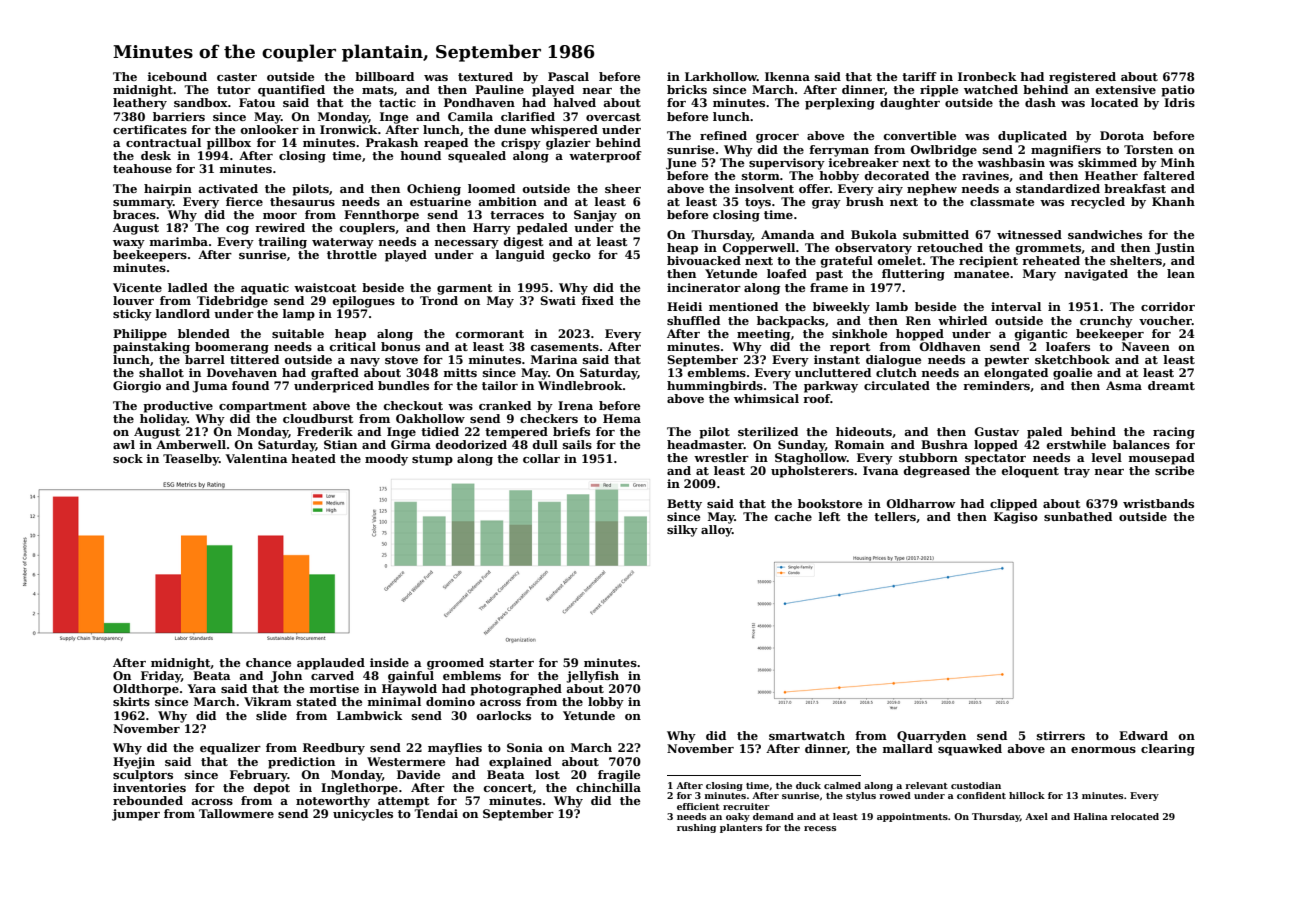 The width and height of the screenshot is (1308, 924). What do you see at coordinates (1143, 735) in the screenshot?
I see `Edward` at bounding box center [1143, 735].
